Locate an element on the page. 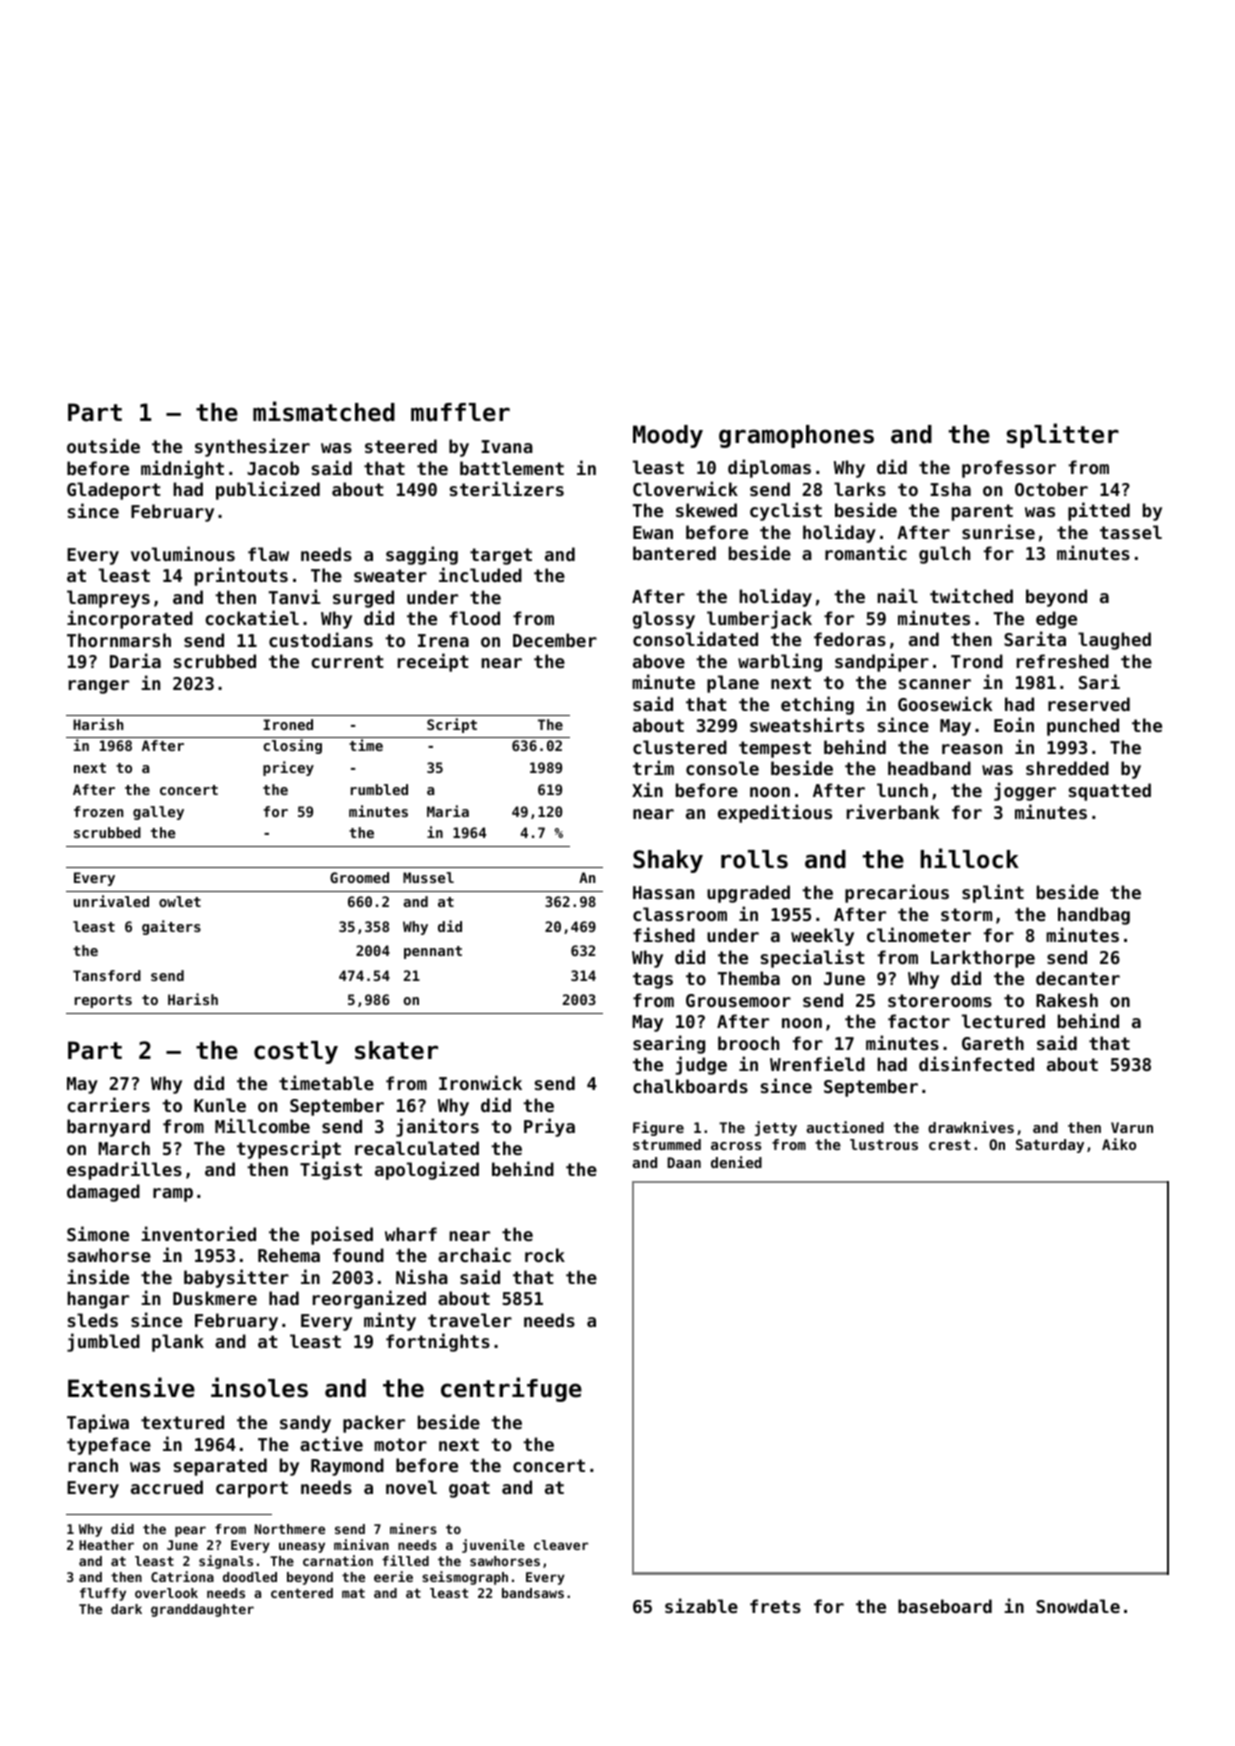  lustrous is located at coordinates (884, 1144).
